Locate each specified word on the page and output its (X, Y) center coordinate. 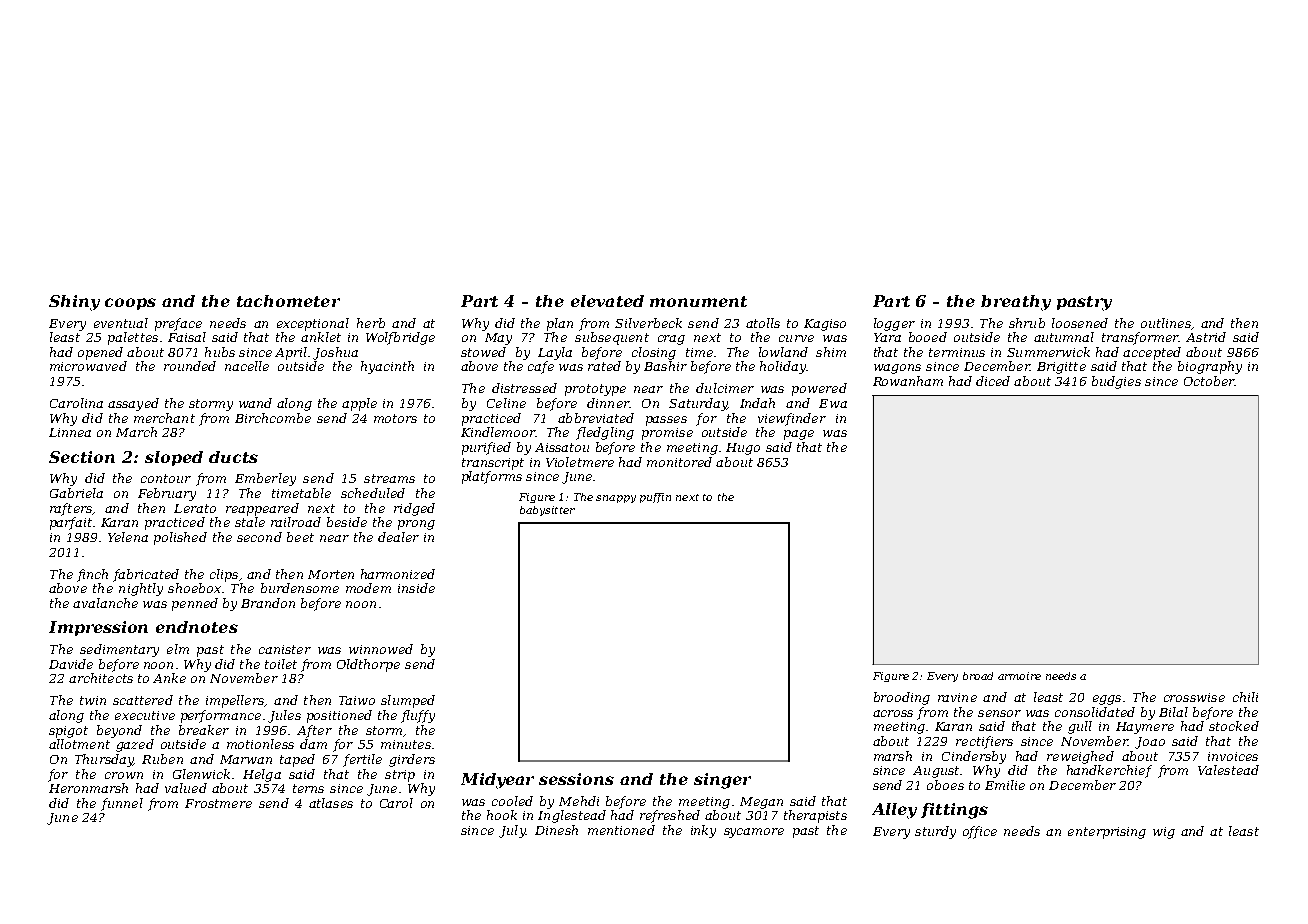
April (291, 353)
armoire (1019, 676)
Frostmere (218, 803)
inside (416, 588)
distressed (524, 388)
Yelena (128, 537)
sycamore (754, 833)
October (1209, 381)
